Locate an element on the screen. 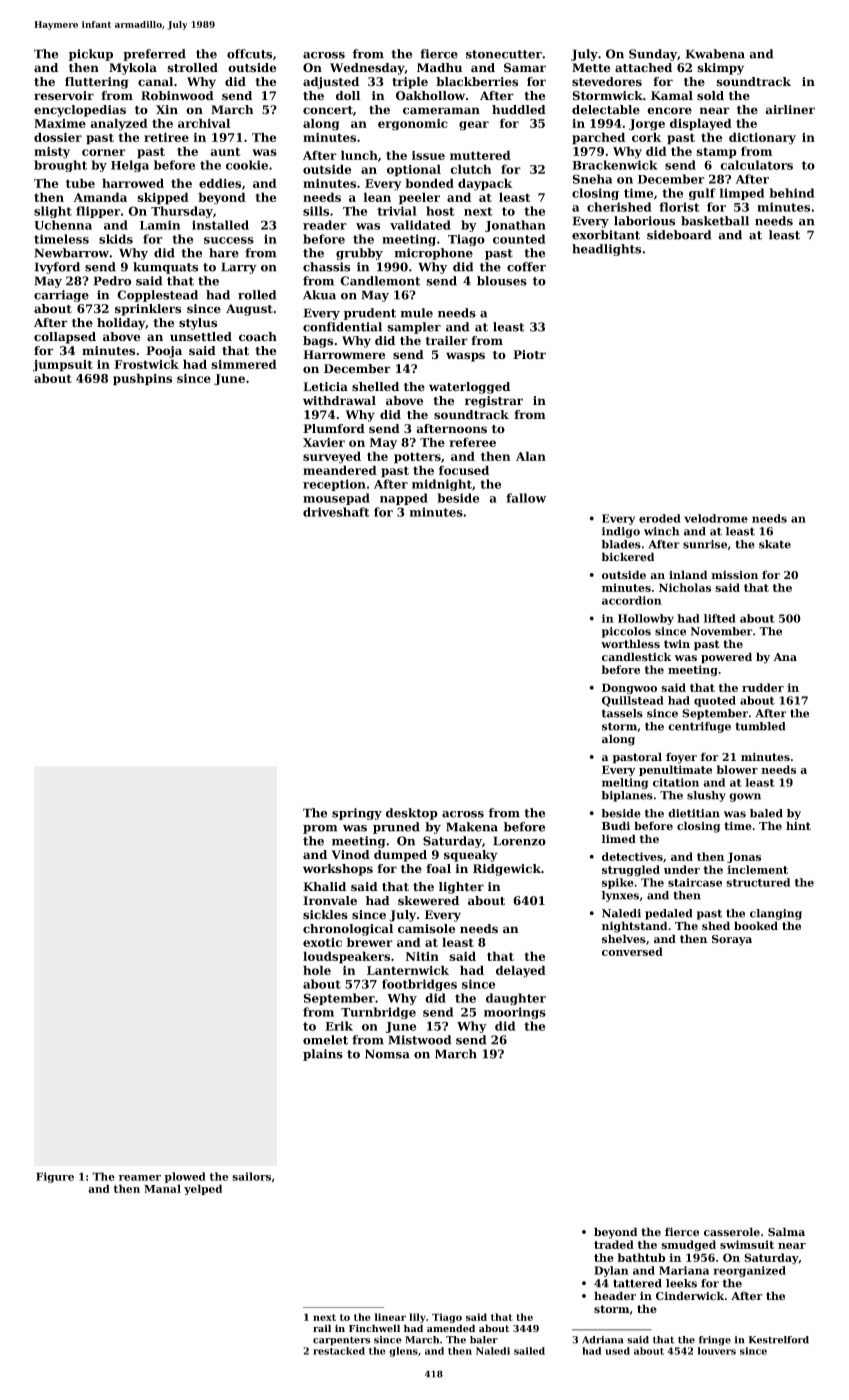 The width and height of the screenshot is (849, 1400). plains is located at coordinates (323, 1055).
